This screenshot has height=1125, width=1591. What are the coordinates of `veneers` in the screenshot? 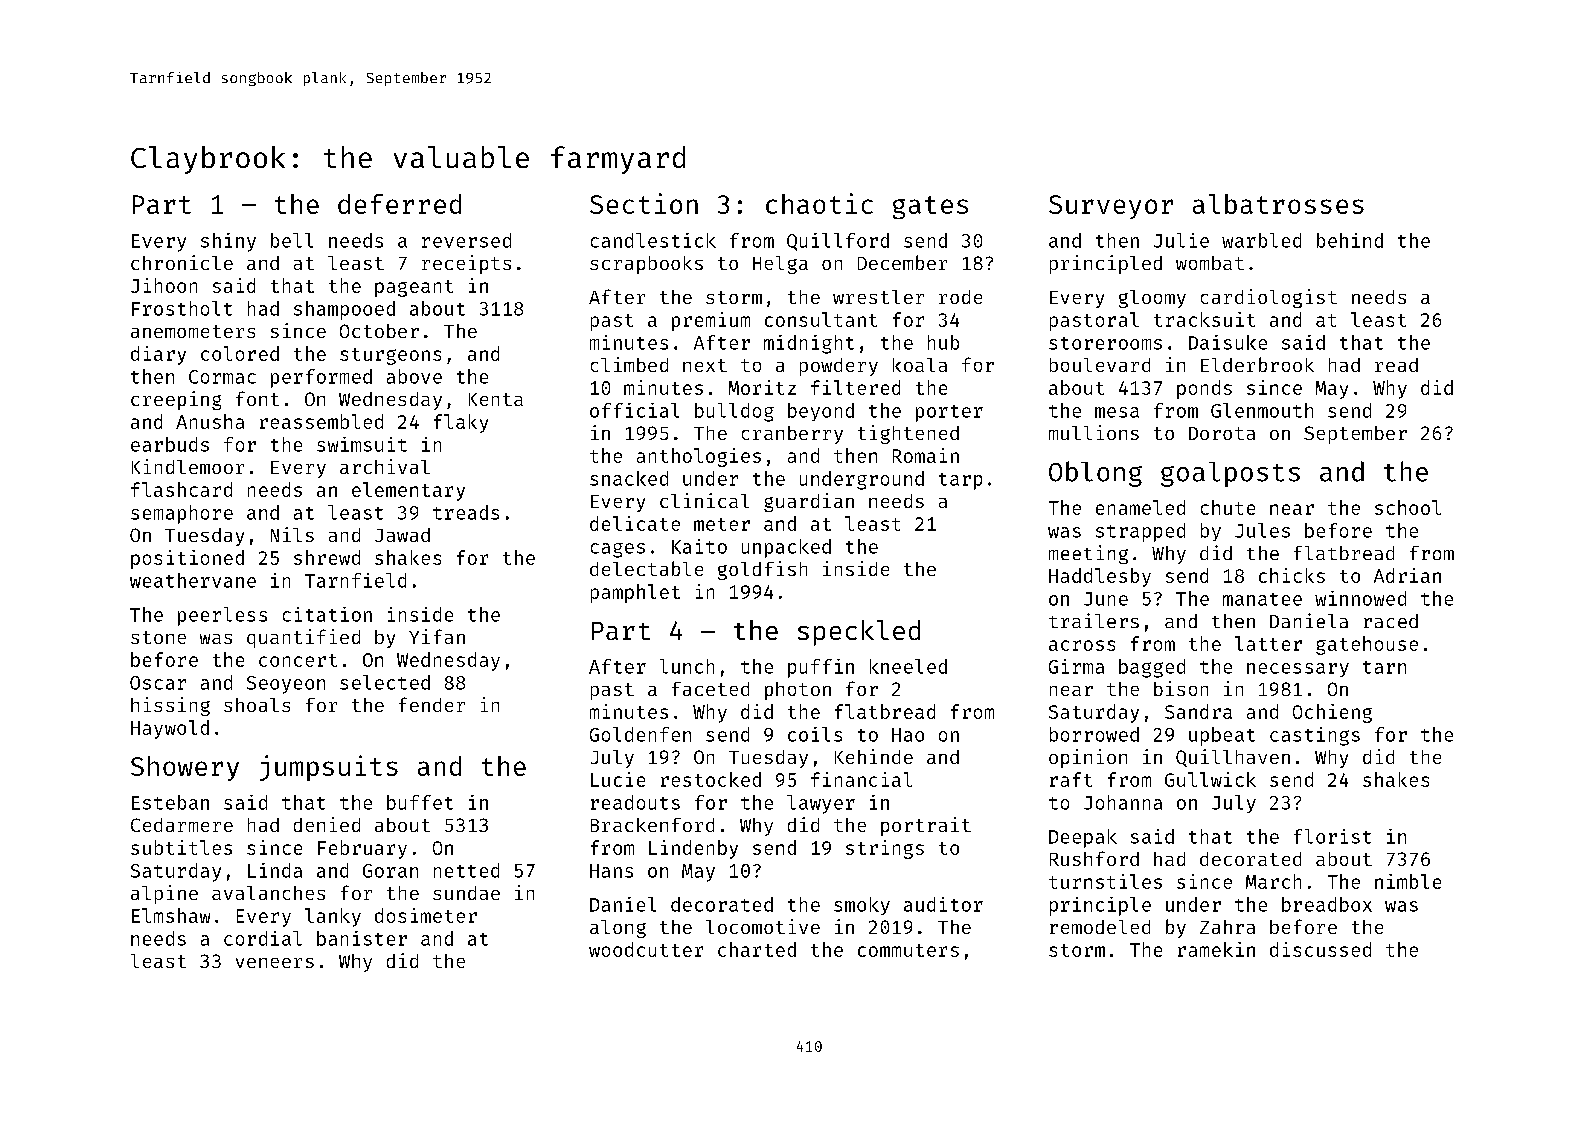 It's located at (275, 963).
